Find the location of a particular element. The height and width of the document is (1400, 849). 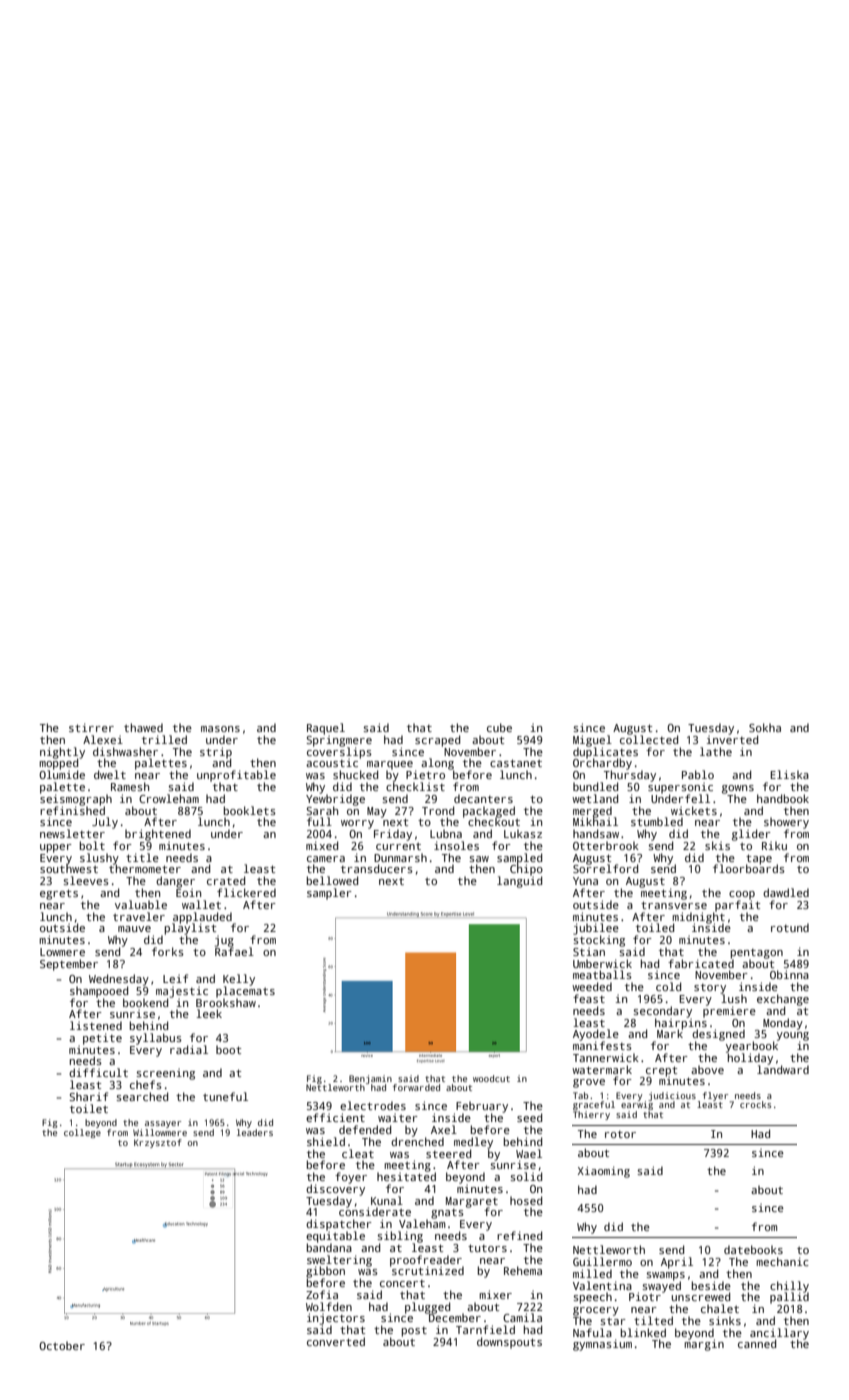

Zofia is located at coordinates (322, 1294).
